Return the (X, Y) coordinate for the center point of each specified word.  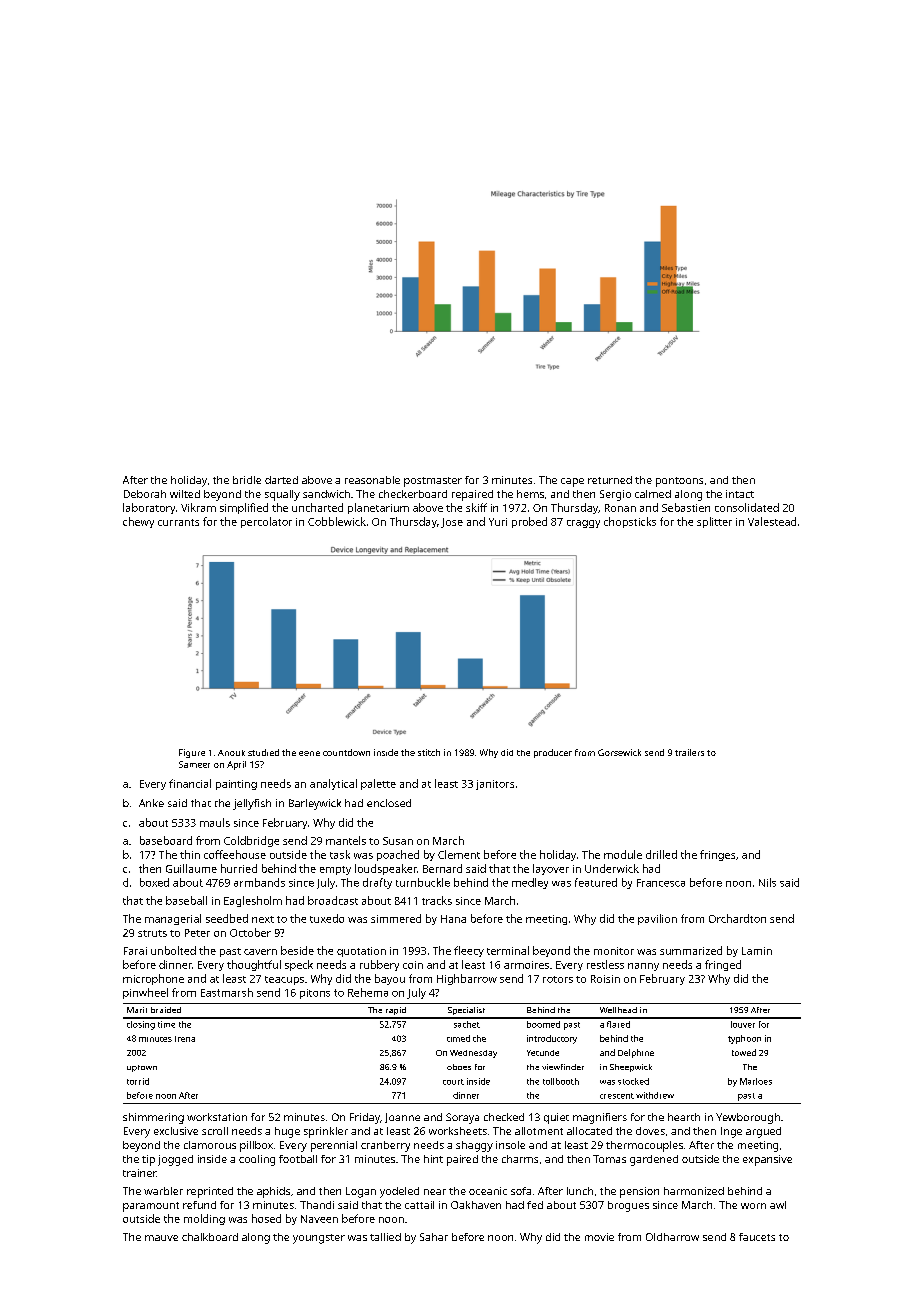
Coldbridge (251, 841)
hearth (684, 1117)
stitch (429, 752)
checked (504, 1117)
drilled (661, 854)
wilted (185, 494)
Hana (453, 919)
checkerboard (413, 494)
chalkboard (210, 1237)
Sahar (434, 1237)
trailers (689, 752)
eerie (309, 753)
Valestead (772, 521)
